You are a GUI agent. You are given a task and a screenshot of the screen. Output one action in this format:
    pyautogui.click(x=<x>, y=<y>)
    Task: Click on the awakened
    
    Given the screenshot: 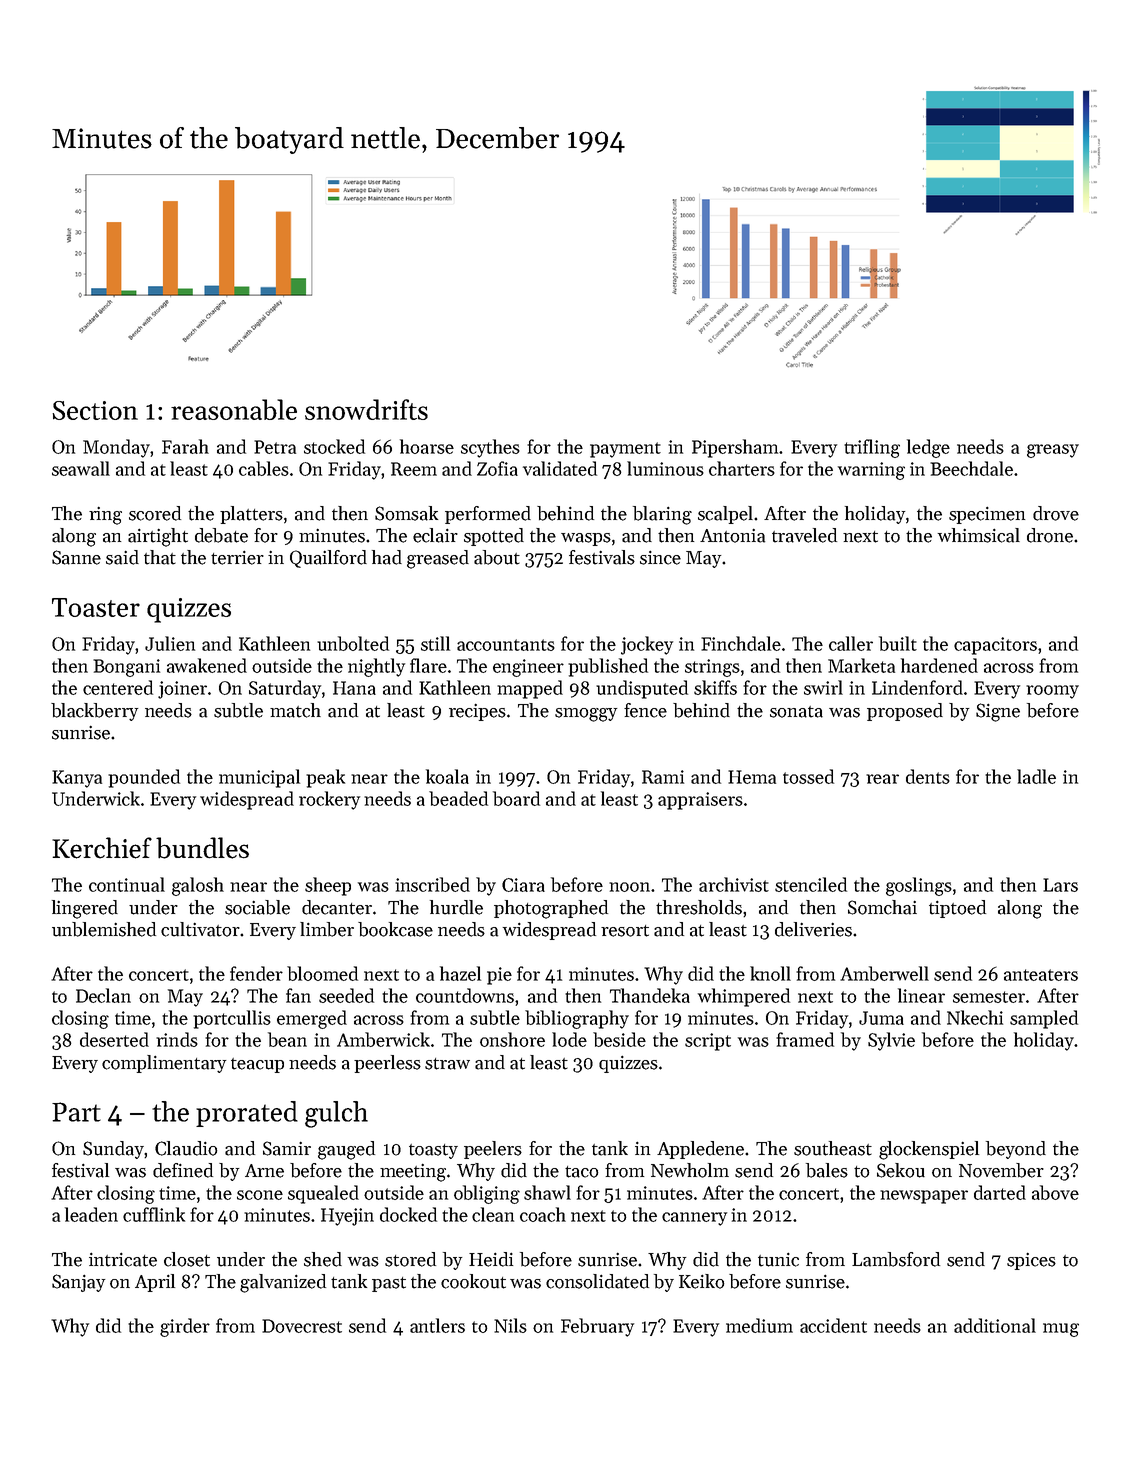 What is the action you would take?
    pyautogui.click(x=207, y=665)
